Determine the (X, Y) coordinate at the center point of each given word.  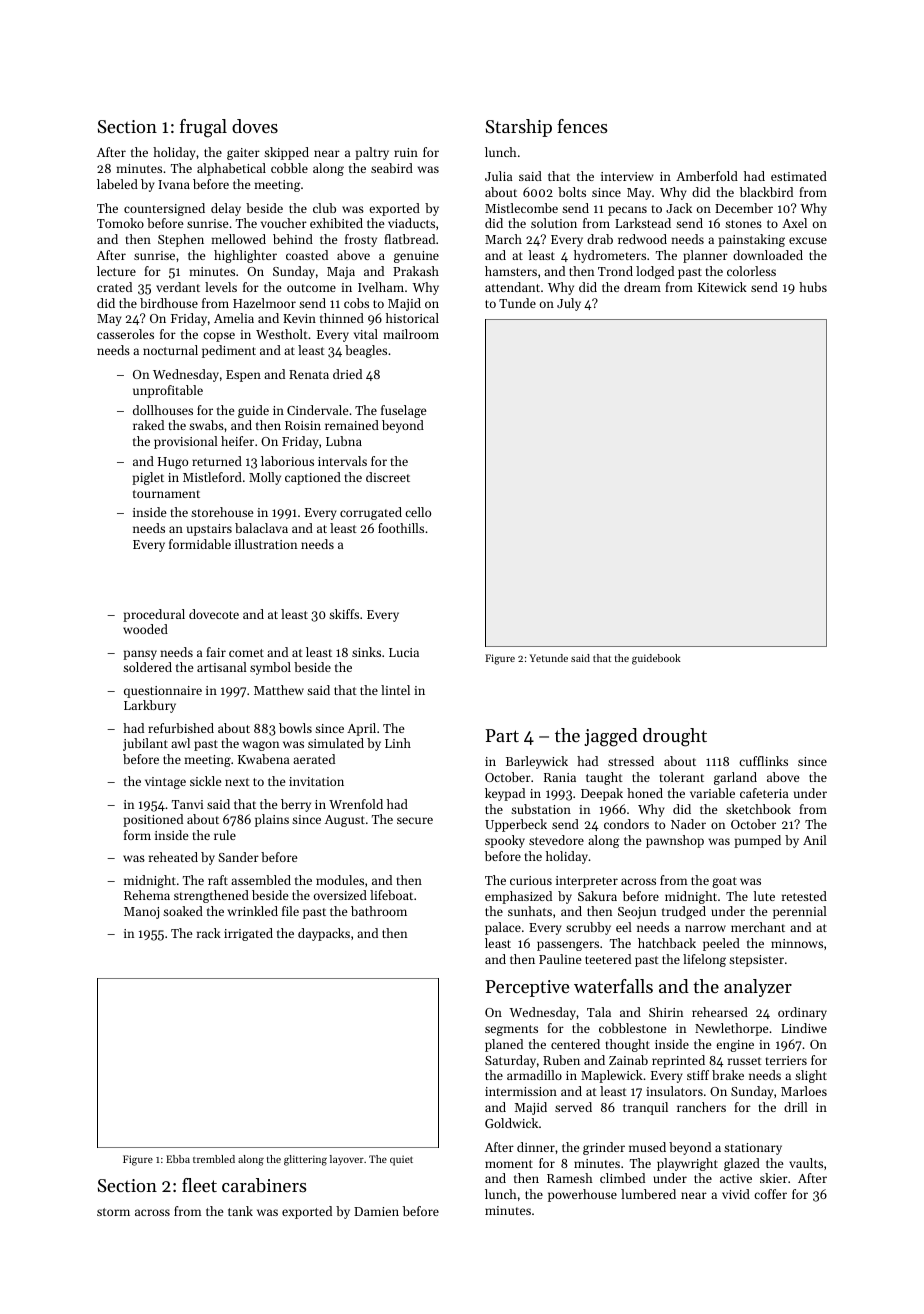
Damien (376, 1211)
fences (582, 126)
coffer (770, 1194)
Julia (499, 176)
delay (226, 209)
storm (113, 1212)
